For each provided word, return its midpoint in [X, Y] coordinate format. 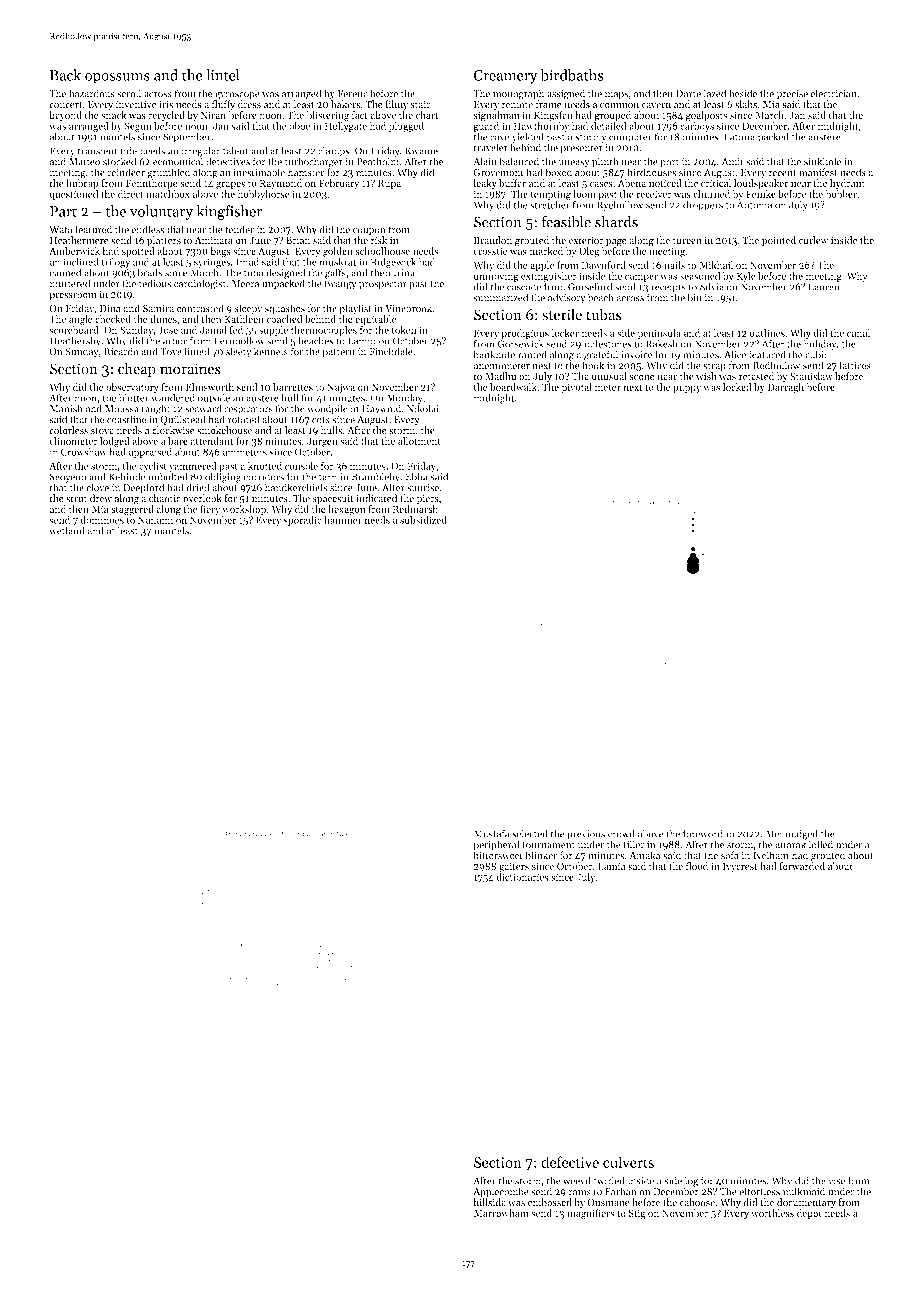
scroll [129, 93]
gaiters [514, 868]
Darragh [786, 388]
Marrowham [501, 1213]
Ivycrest [740, 867]
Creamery [505, 77]
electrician [833, 93]
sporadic [303, 521]
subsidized [423, 520]
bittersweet [498, 855]
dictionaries [522, 877]
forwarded [802, 866]
